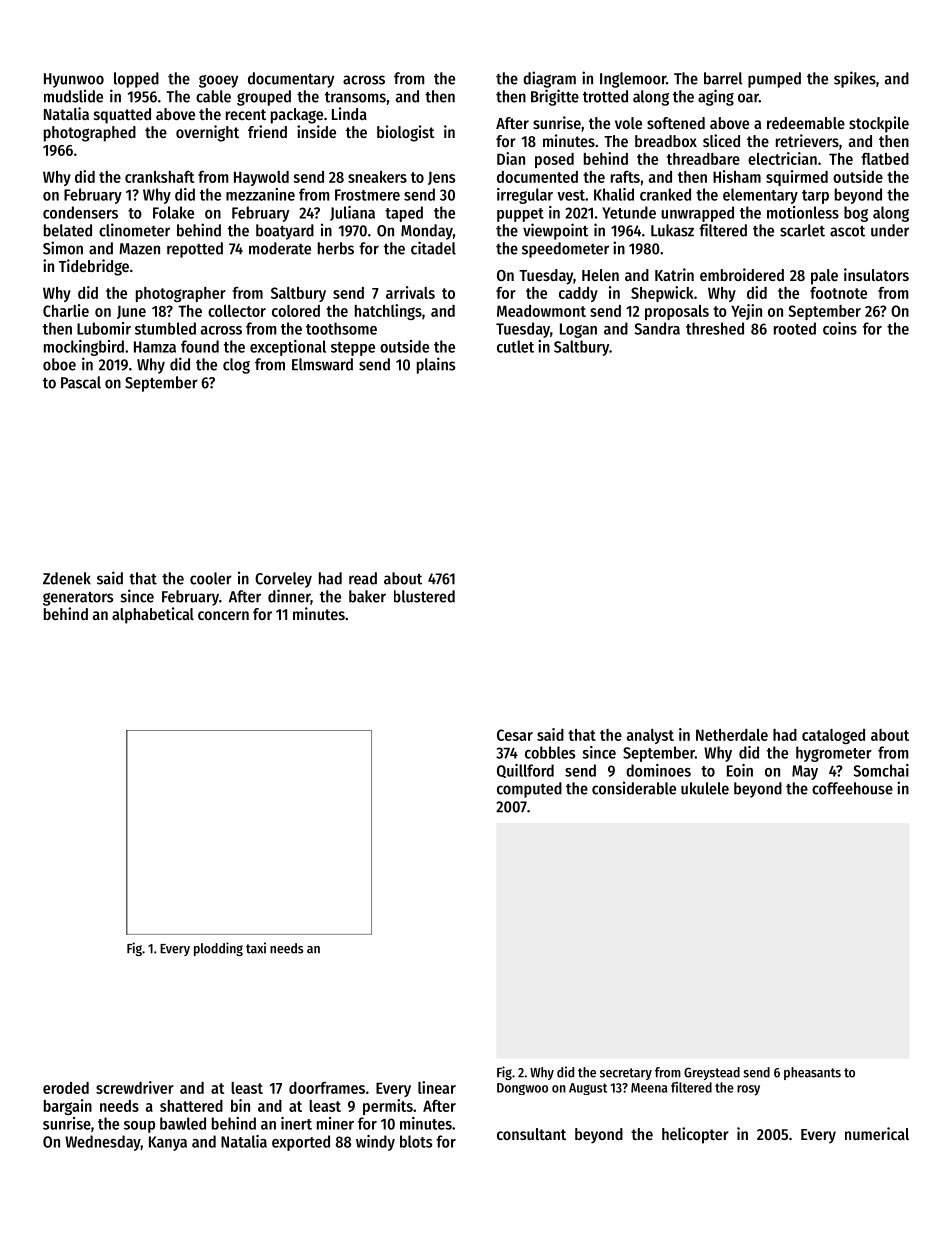 This document has height=1233, width=952. What do you see at coordinates (723, 78) in the document?
I see `barrel` at bounding box center [723, 78].
